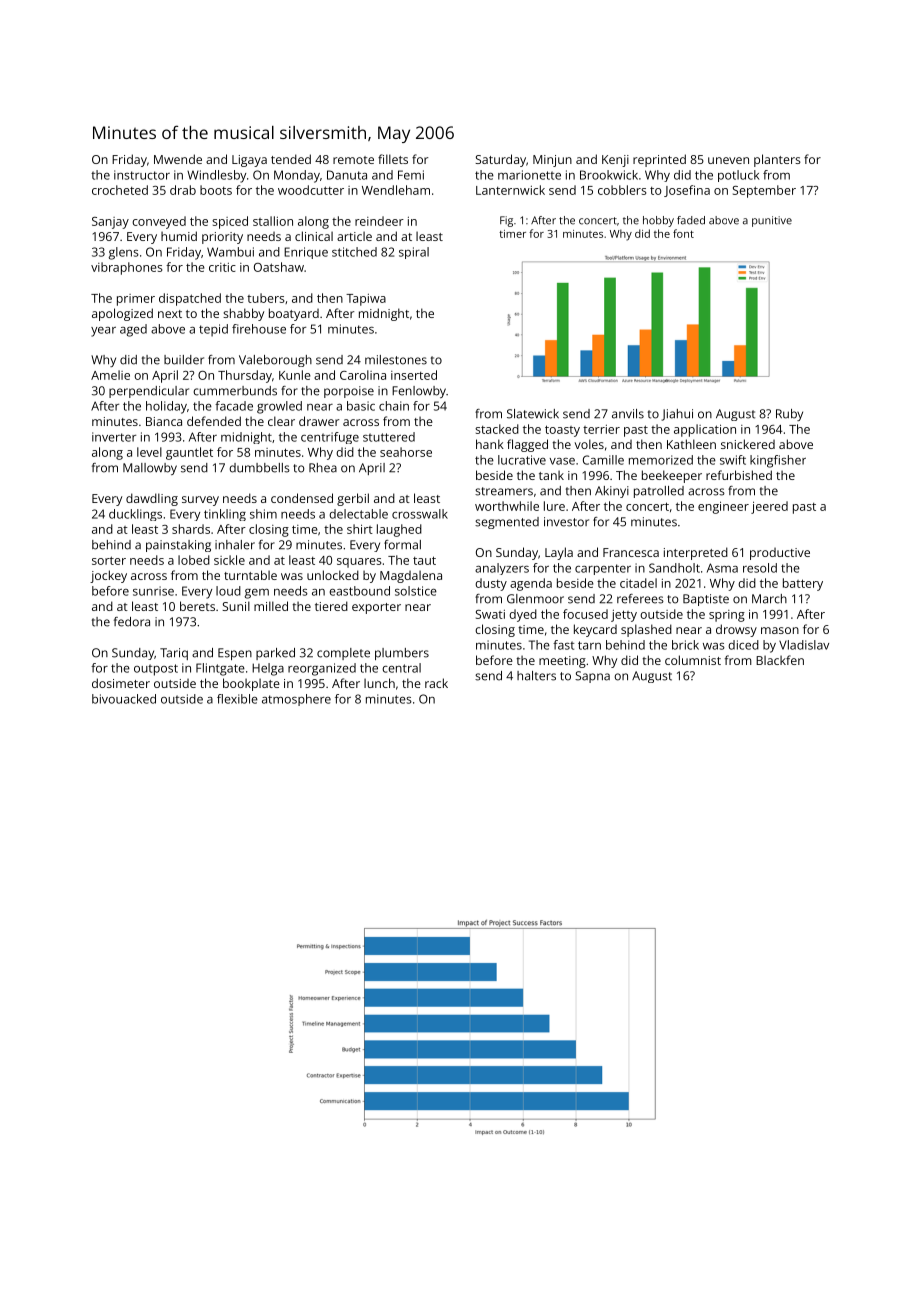 The width and height of the document is (924, 1308). What do you see at coordinates (396, 360) in the document?
I see `milestones` at bounding box center [396, 360].
